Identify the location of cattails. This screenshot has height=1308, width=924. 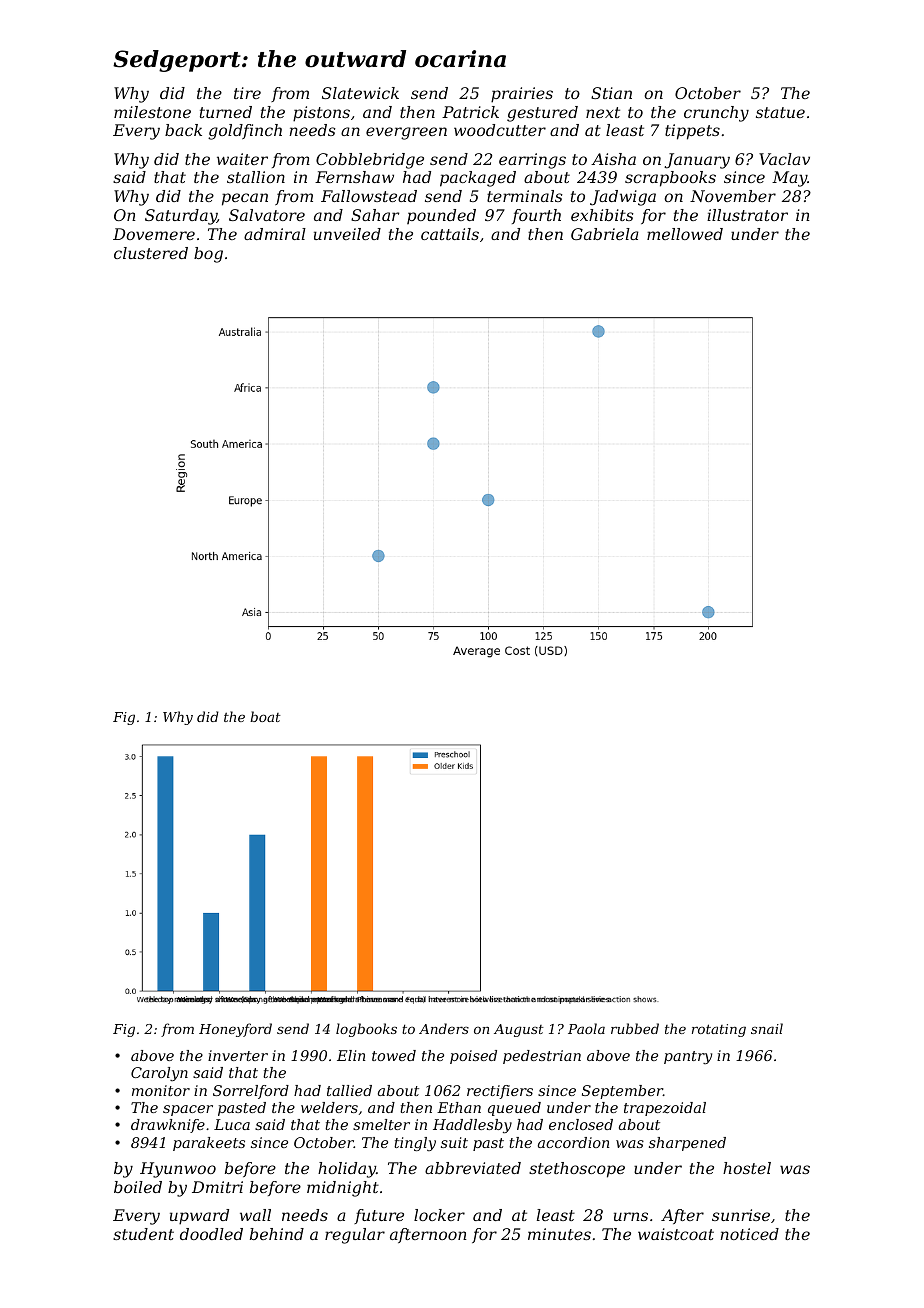
(450, 234).
